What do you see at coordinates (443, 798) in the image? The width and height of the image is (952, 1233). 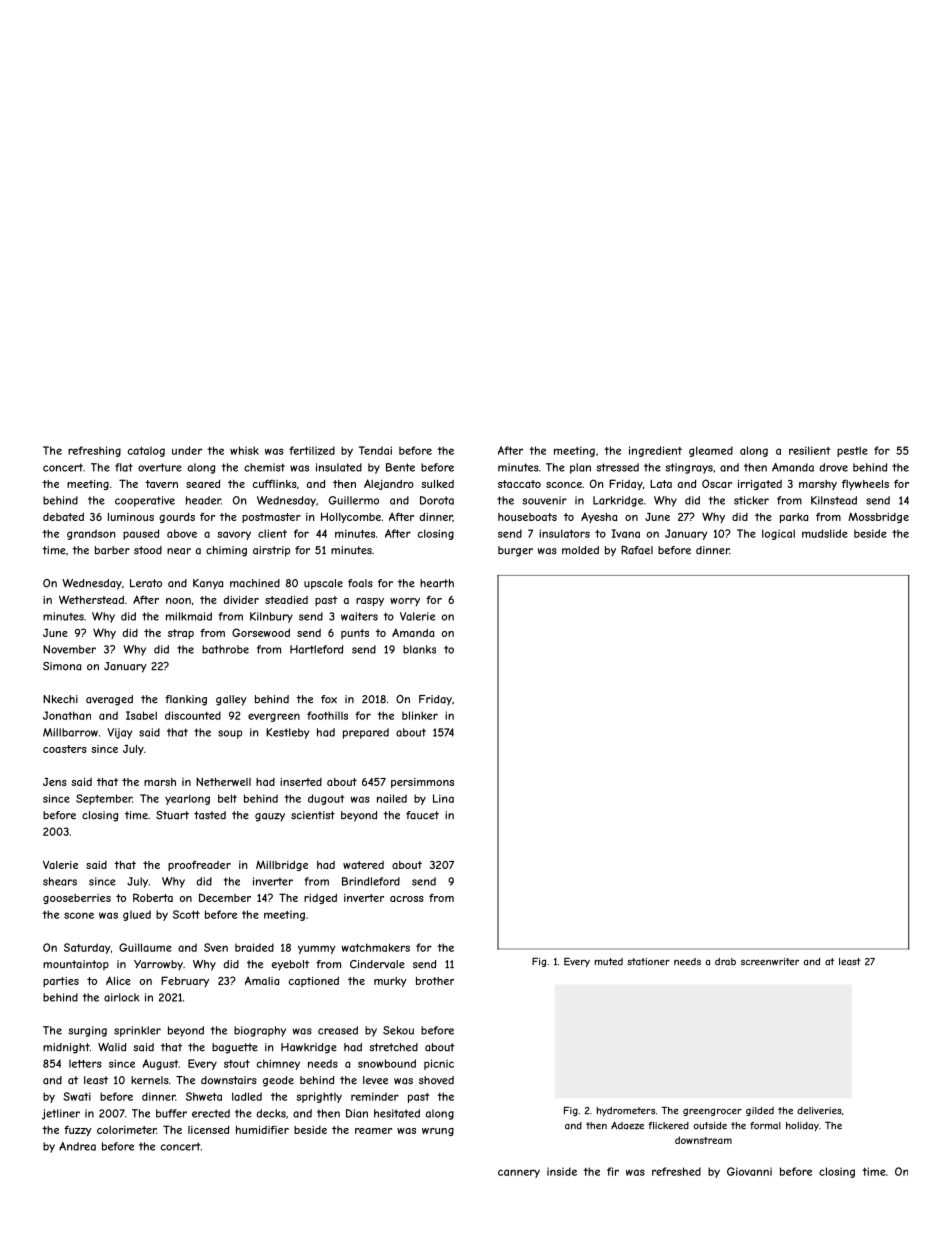 I see `Lina` at bounding box center [443, 798].
